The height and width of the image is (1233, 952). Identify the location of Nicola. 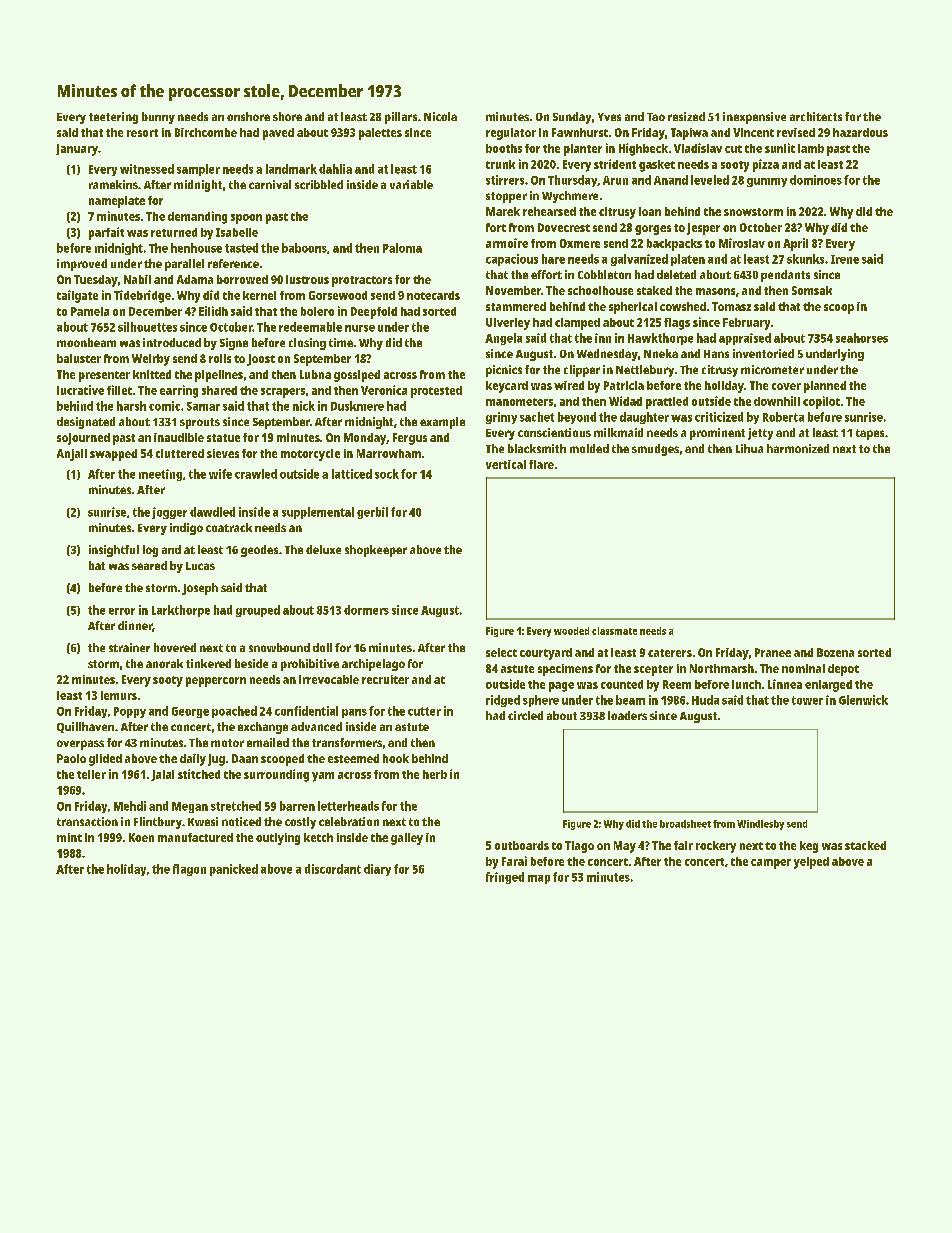
(440, 116).
